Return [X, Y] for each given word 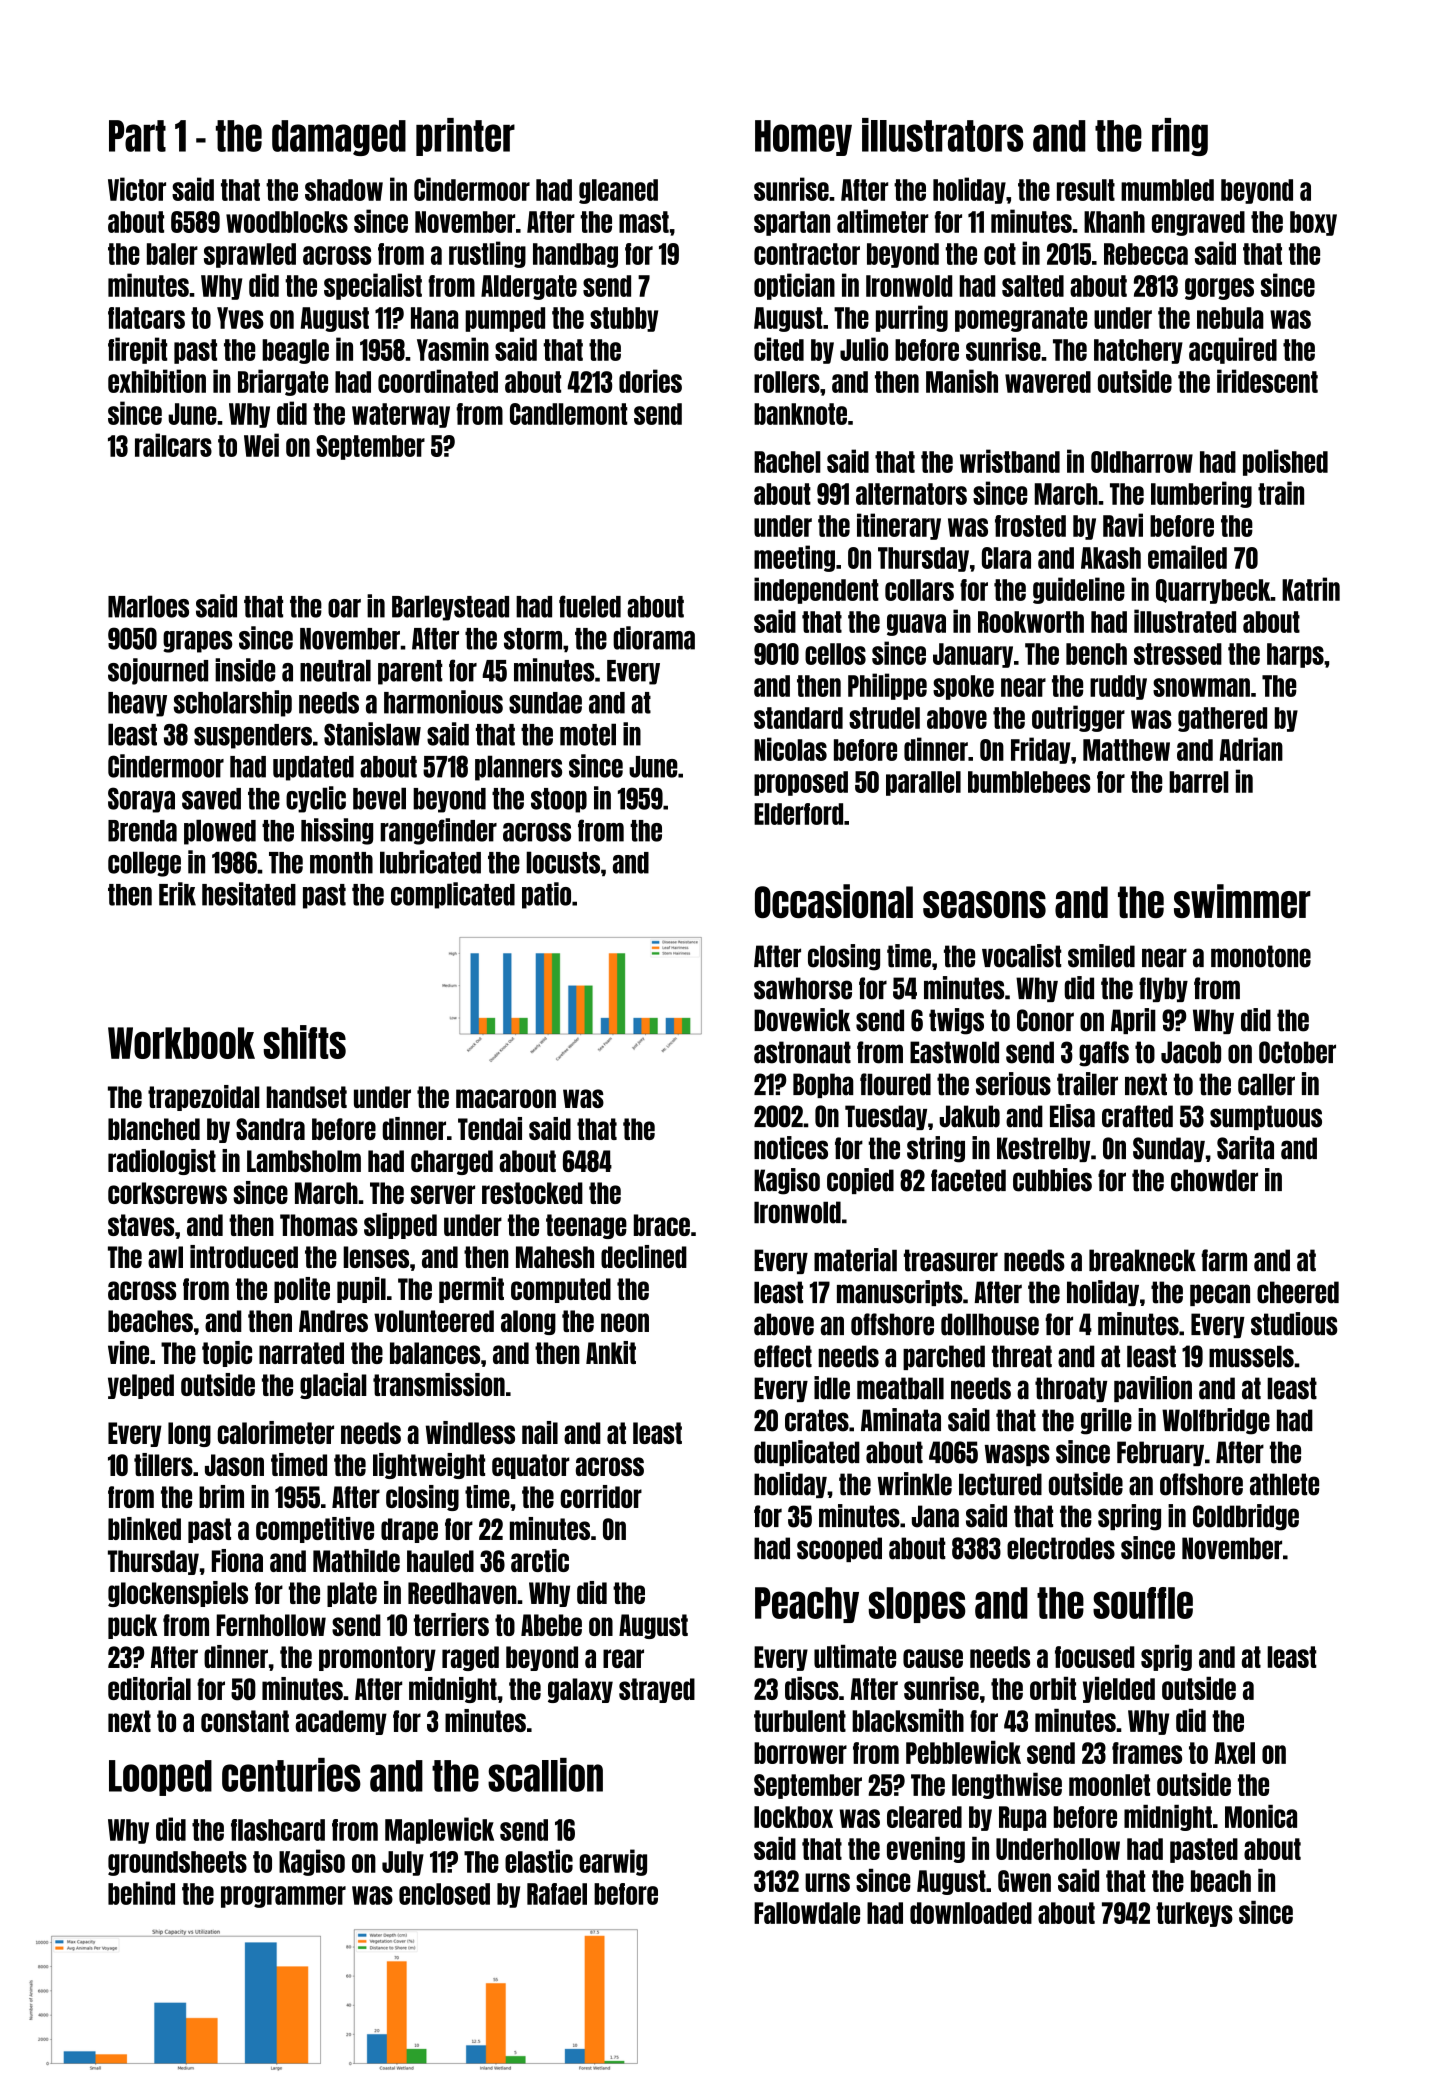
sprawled [250, 255]
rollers [787, 382]
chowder [1214, 1180]
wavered [1048, 382]
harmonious [443, 702]
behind [141, 1893]
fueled [590, 606]
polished [1285, 462]
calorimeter [276, 1432]
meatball [900, 1388]
